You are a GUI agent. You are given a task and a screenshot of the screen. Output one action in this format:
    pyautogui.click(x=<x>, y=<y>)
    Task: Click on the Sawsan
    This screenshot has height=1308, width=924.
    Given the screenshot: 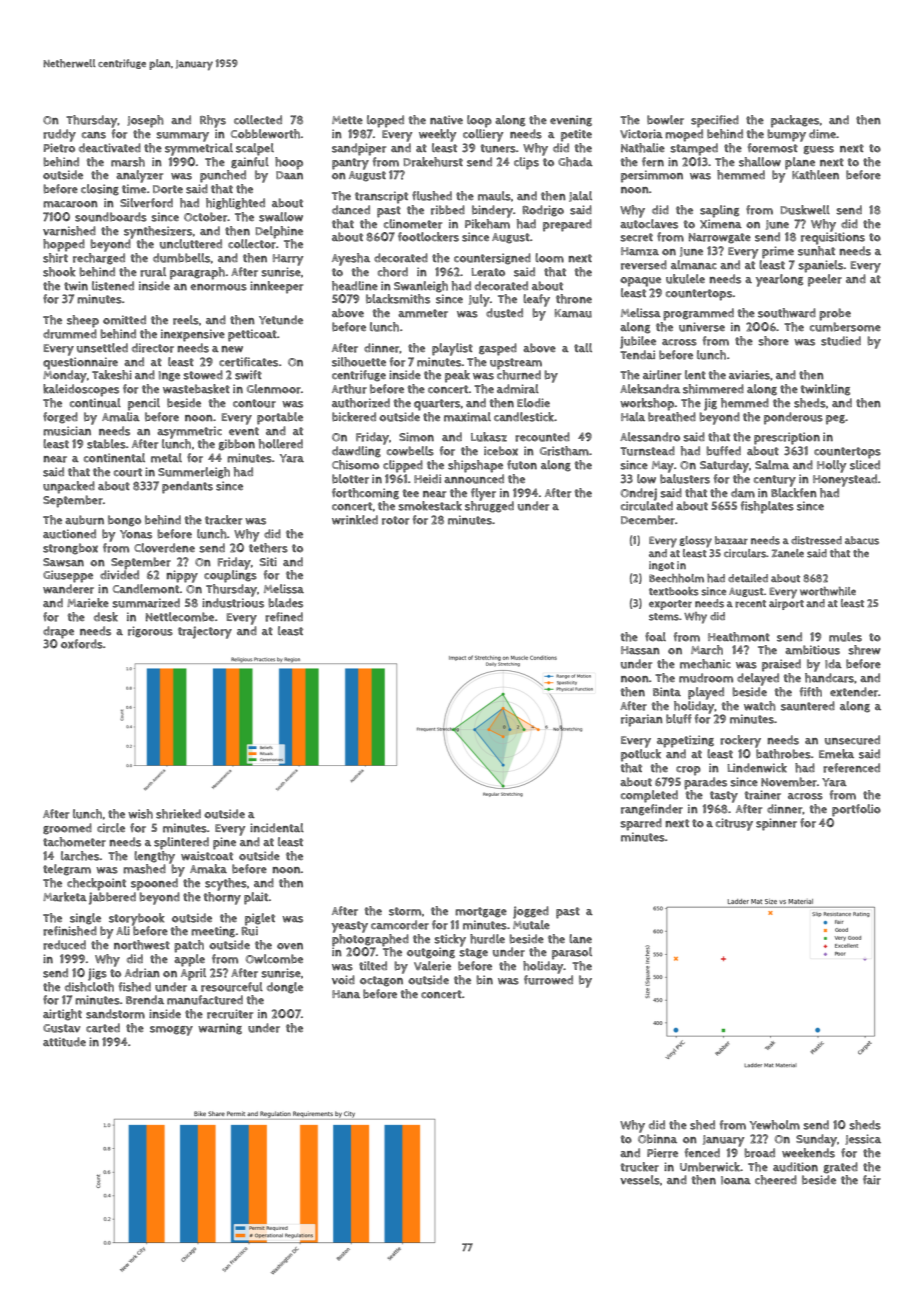 What is the action you would take?
    pyautogui.click(x=63, y=562)
